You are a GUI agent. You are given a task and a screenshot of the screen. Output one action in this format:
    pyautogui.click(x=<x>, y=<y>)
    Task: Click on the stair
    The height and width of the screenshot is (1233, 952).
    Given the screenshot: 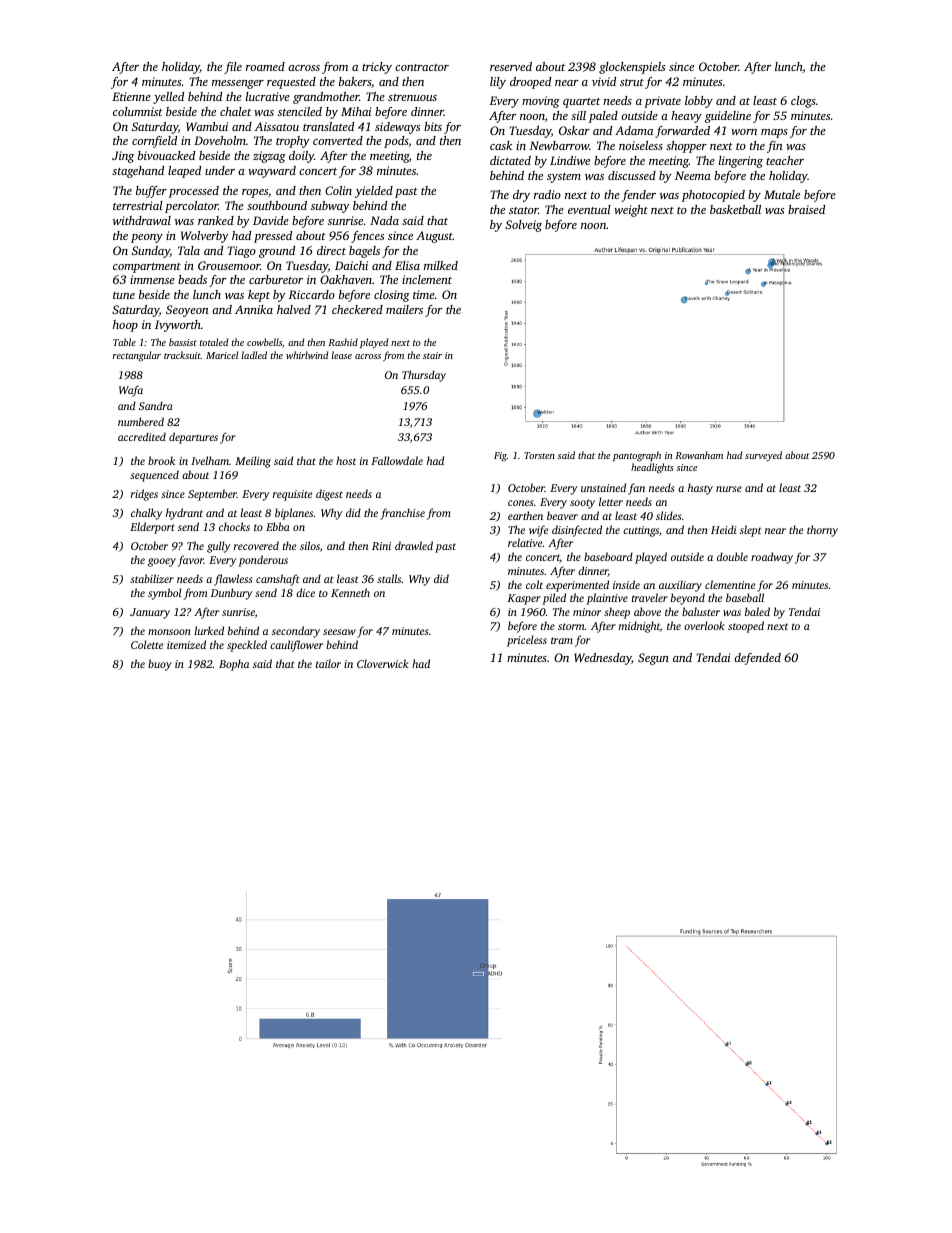 What is the action you would take?
    pyautogui.click(x=432, y=355)
